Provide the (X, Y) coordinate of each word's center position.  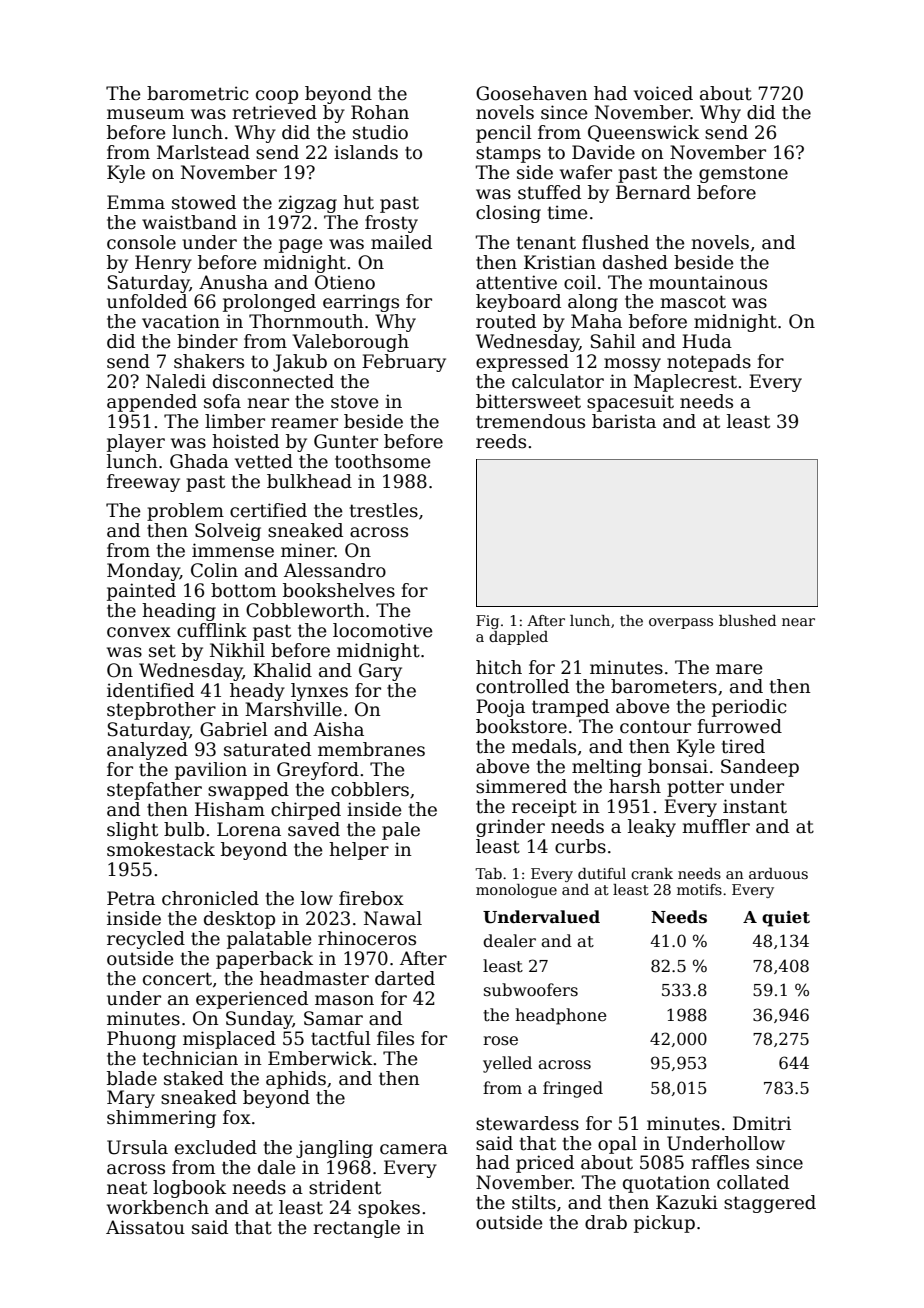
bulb (184, 829)
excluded (216, 1147)
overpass (681, 623)
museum (145, 114)
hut (358, 202)
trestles (384, 510)
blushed (747, 620)
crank (652, 873)
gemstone (743, 174)
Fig (487, 622)
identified (150, 690)
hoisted (245, 441)
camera (414, 1149)
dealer (509, 941)
